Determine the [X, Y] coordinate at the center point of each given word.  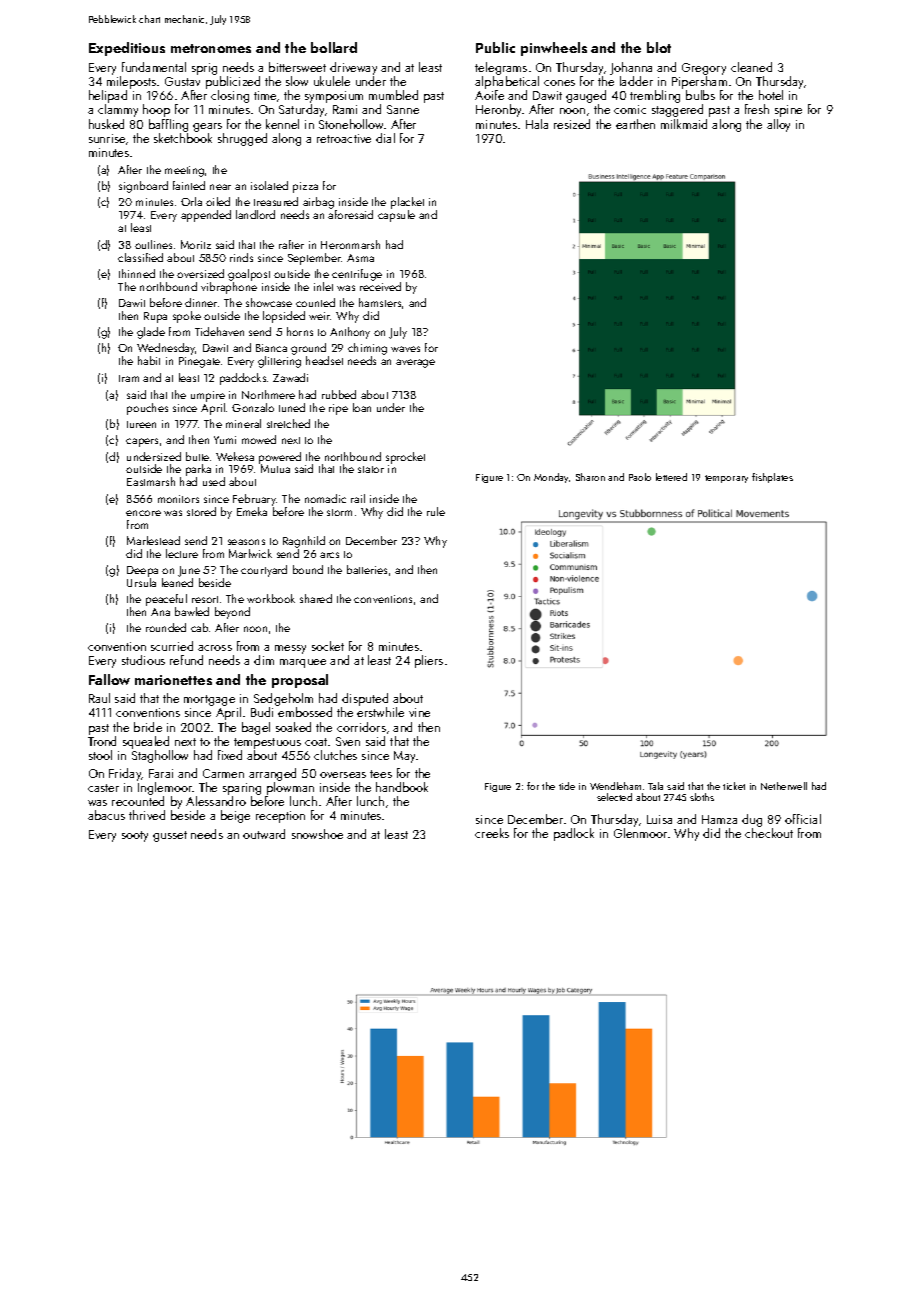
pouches [147, 409]
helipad [108, 96]
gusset [170, 836]
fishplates [772, 478]
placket [407, 203]
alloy [778, 125]
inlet [323, 286]
